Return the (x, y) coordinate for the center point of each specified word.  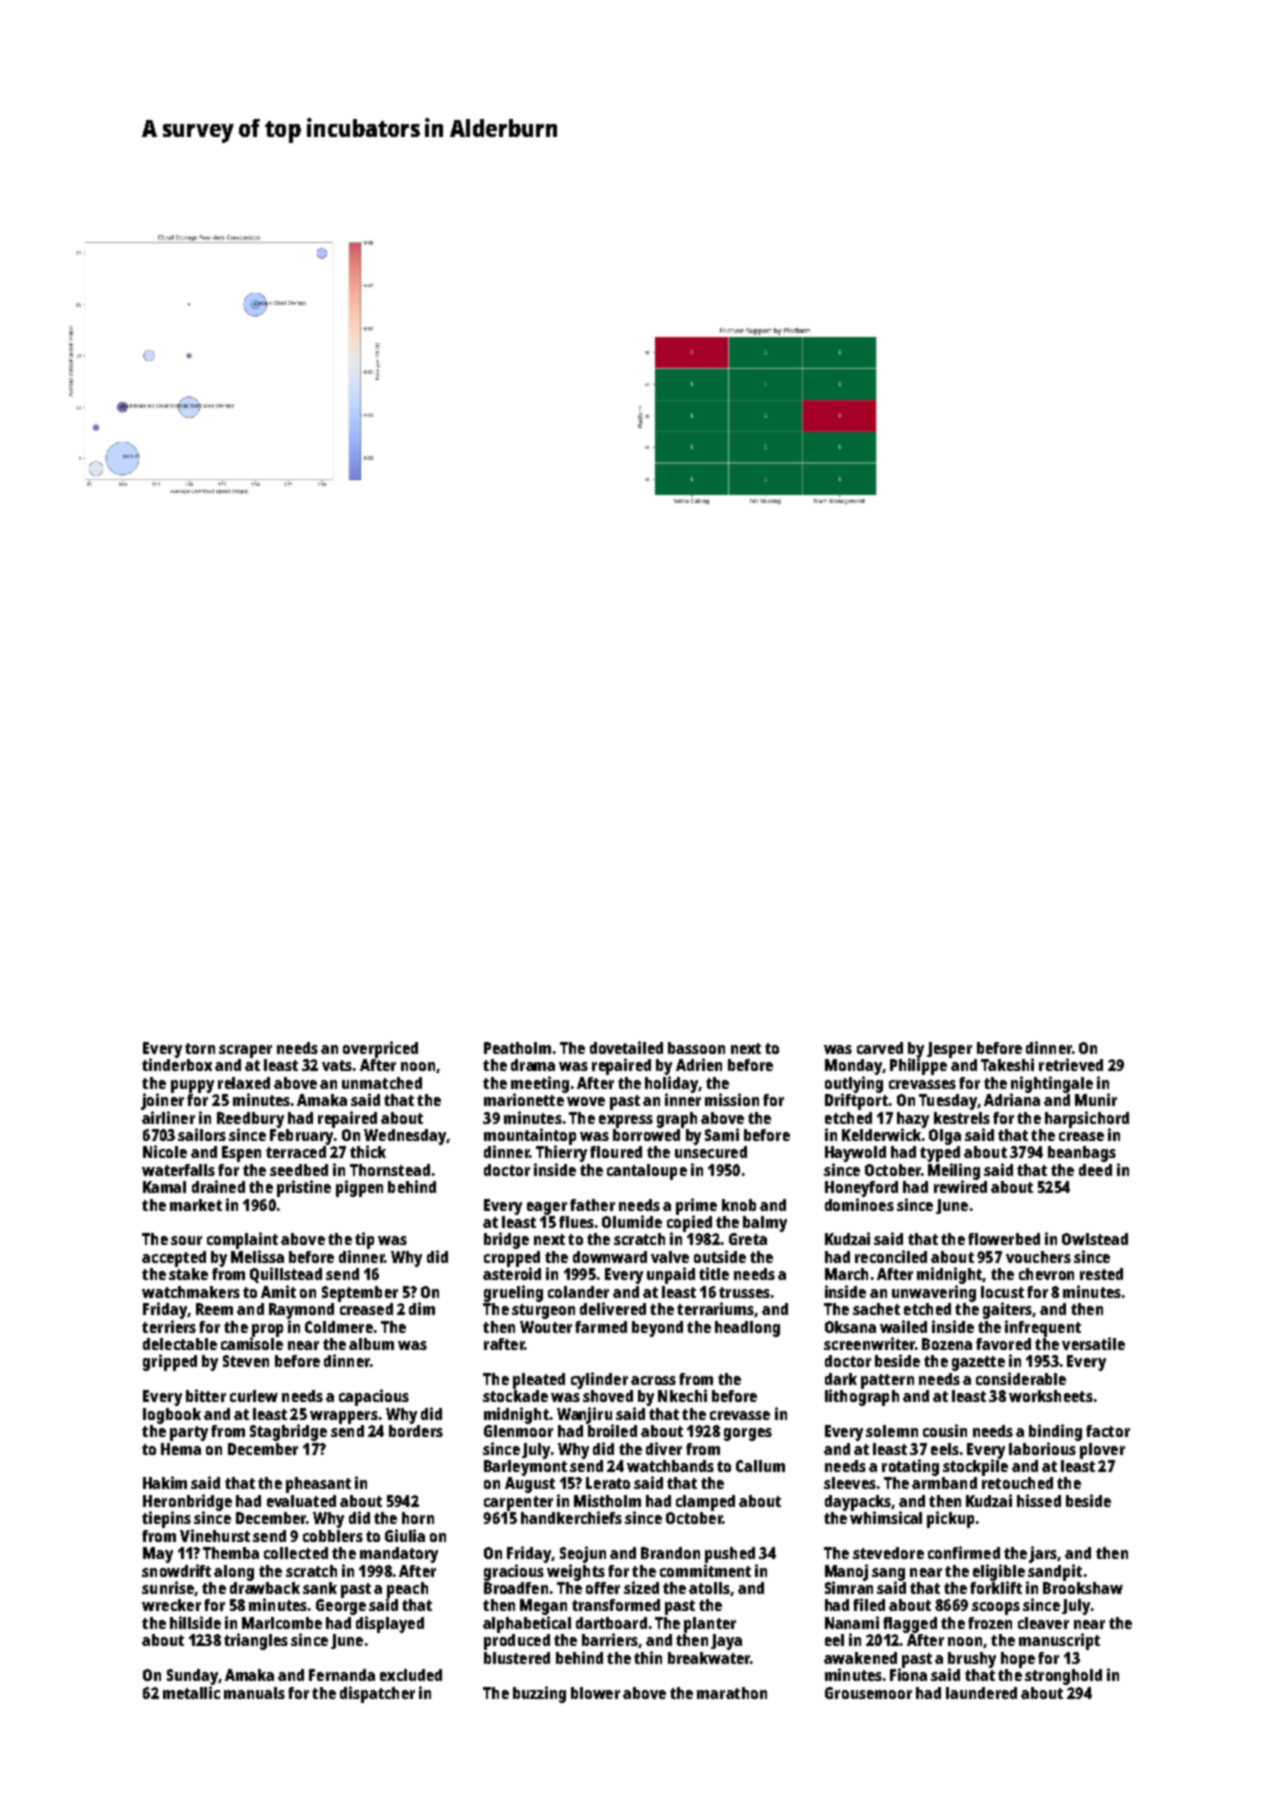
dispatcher (377, 1694)
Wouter (546, 1327)
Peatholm (517, 1048)
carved (880, 1048)
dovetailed (626, 1047)
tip (364, 1240)
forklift (996, 1587)
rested (1101, 1274)
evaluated (301, 1501)
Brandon (670, 1553)
